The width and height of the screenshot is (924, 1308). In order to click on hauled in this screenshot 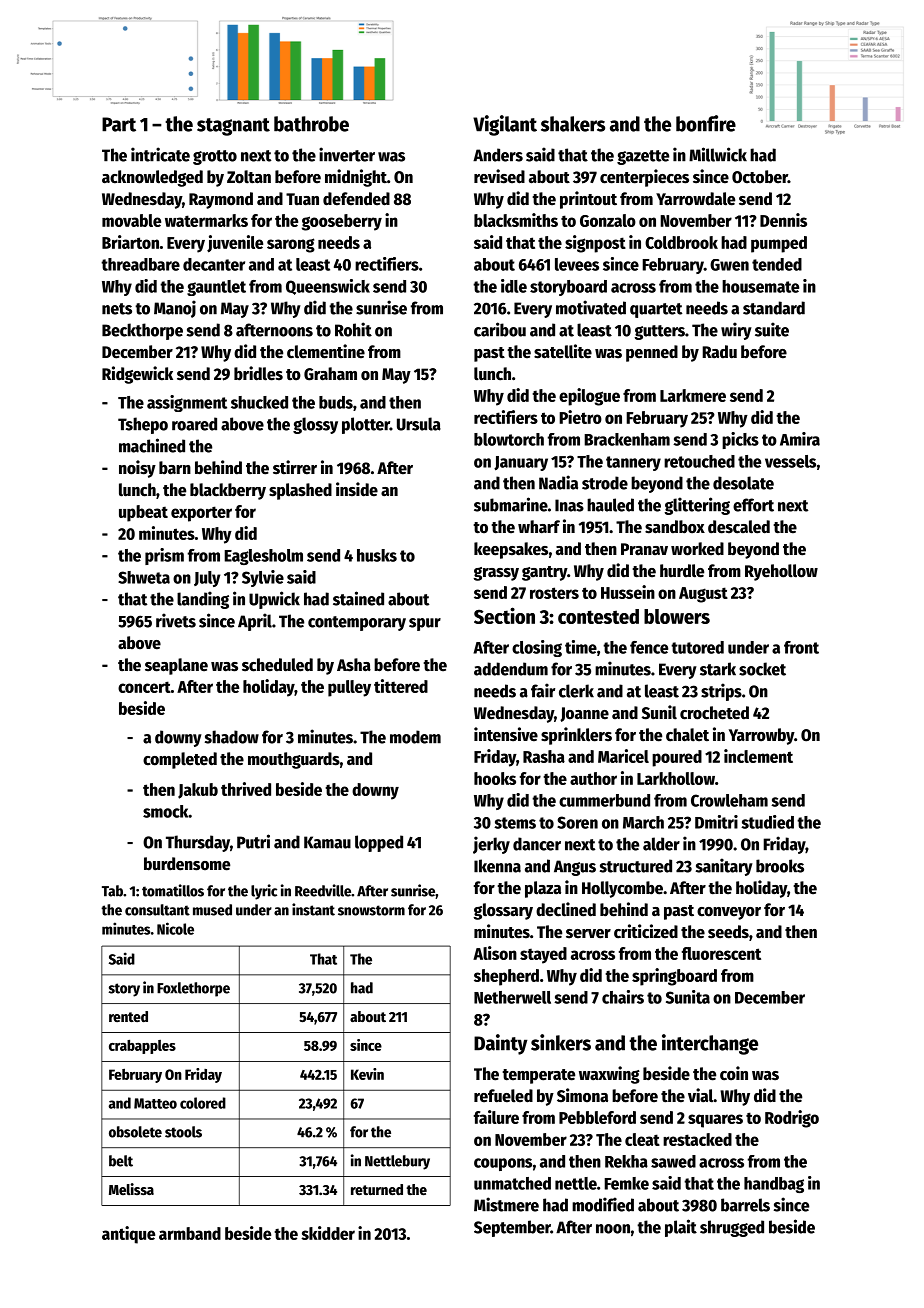, I will do `click(610, 505)`.
